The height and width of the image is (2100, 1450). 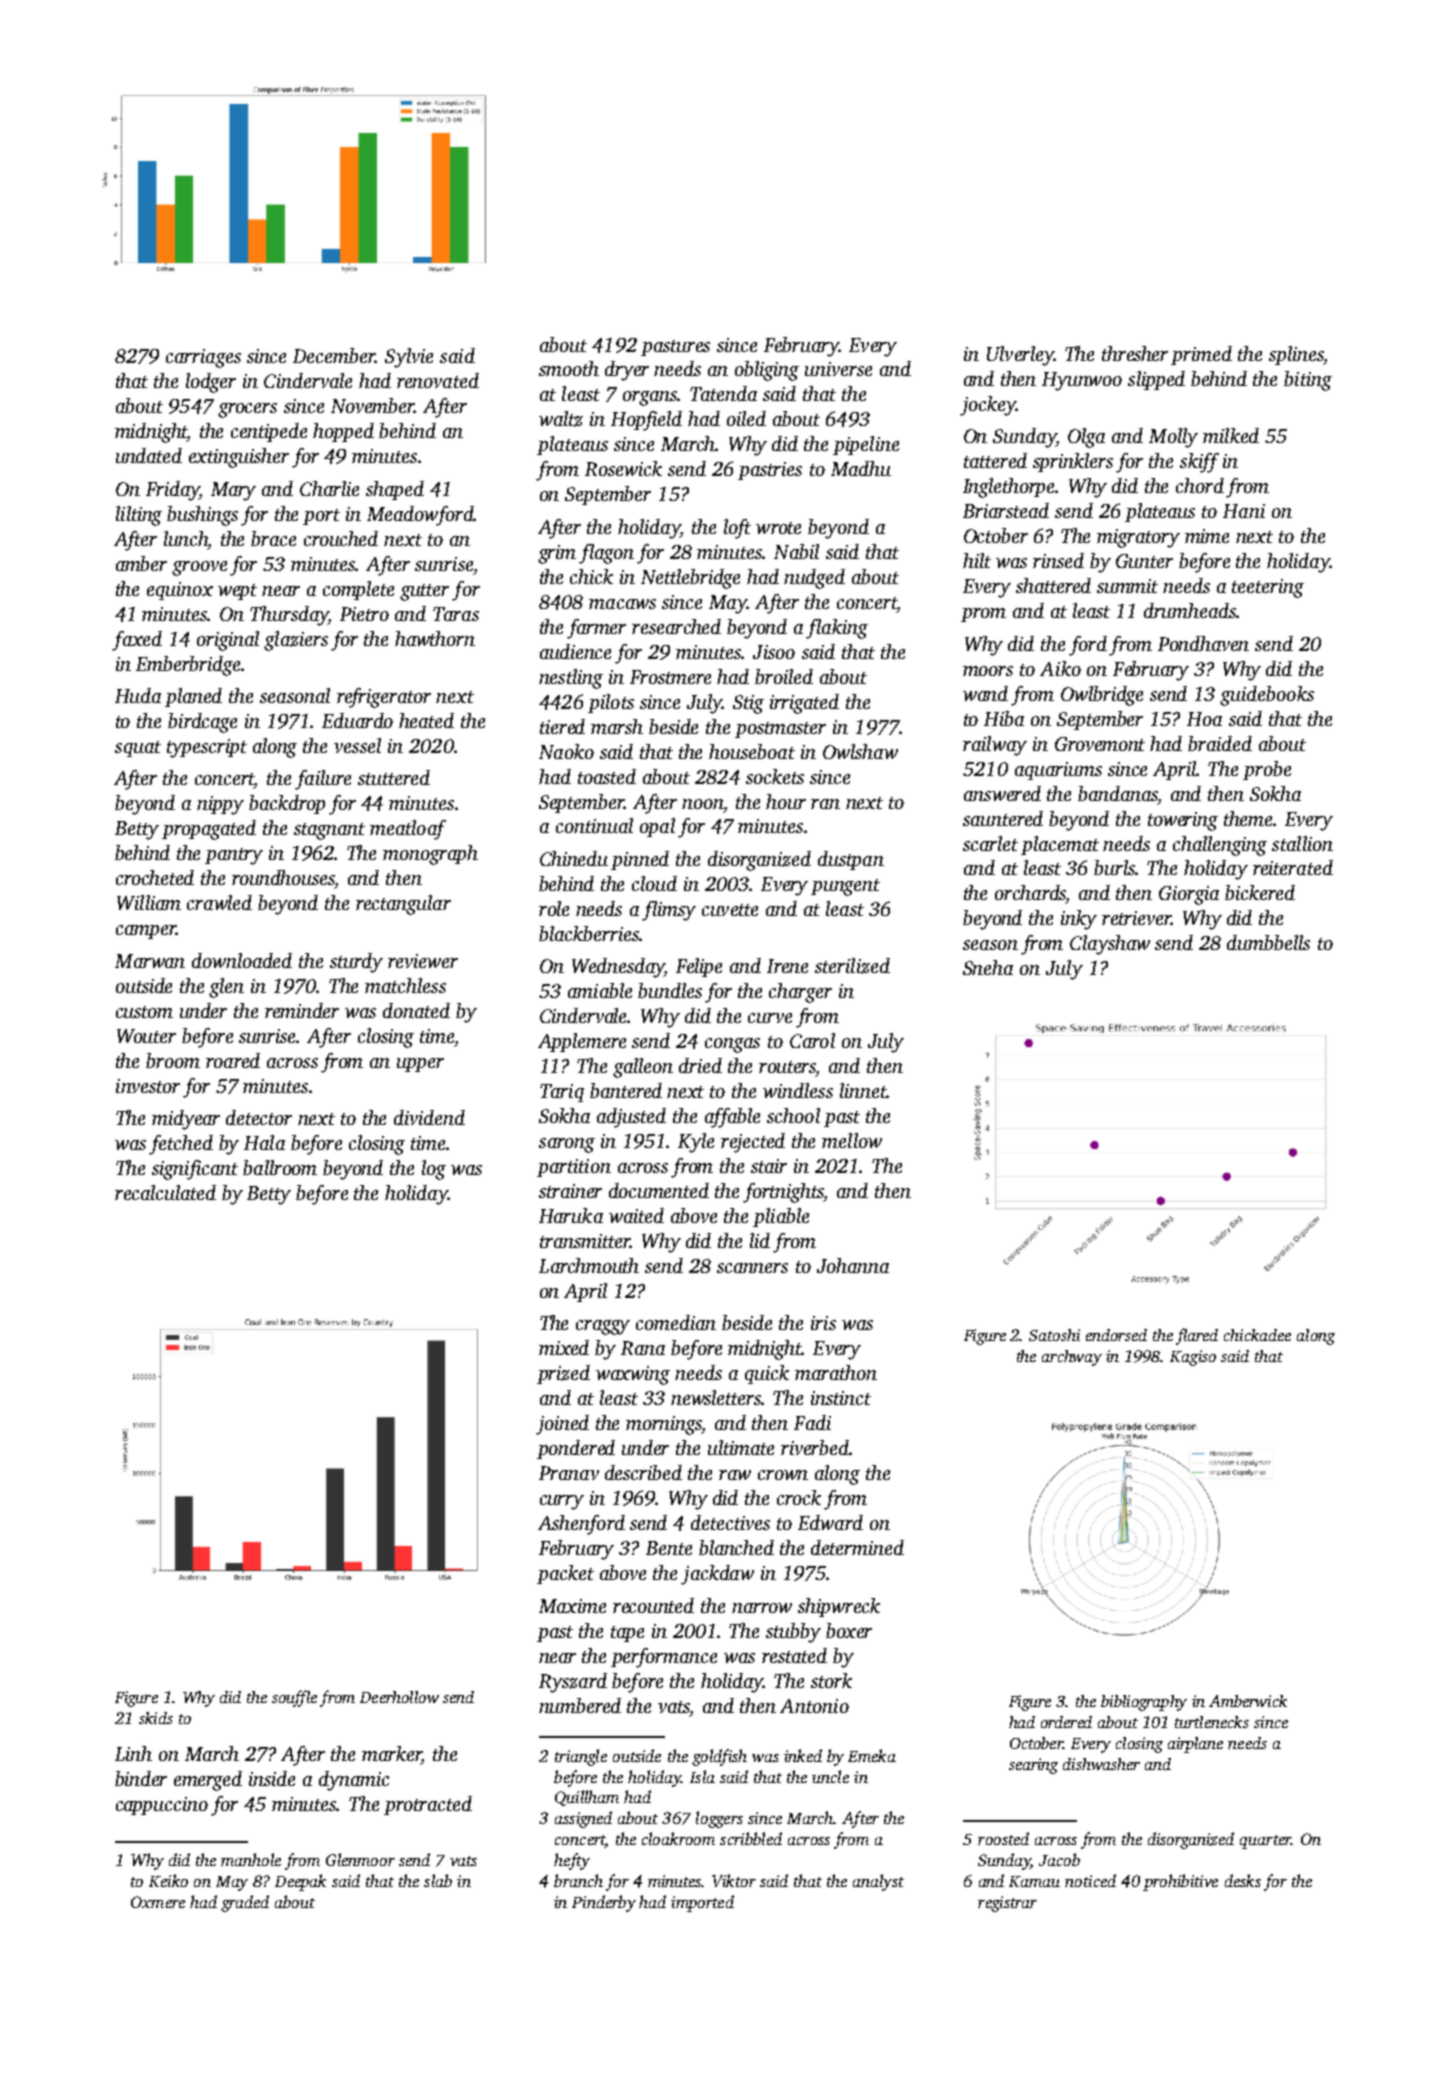 I want to click on Naoko, so click(x=566, y=751).
